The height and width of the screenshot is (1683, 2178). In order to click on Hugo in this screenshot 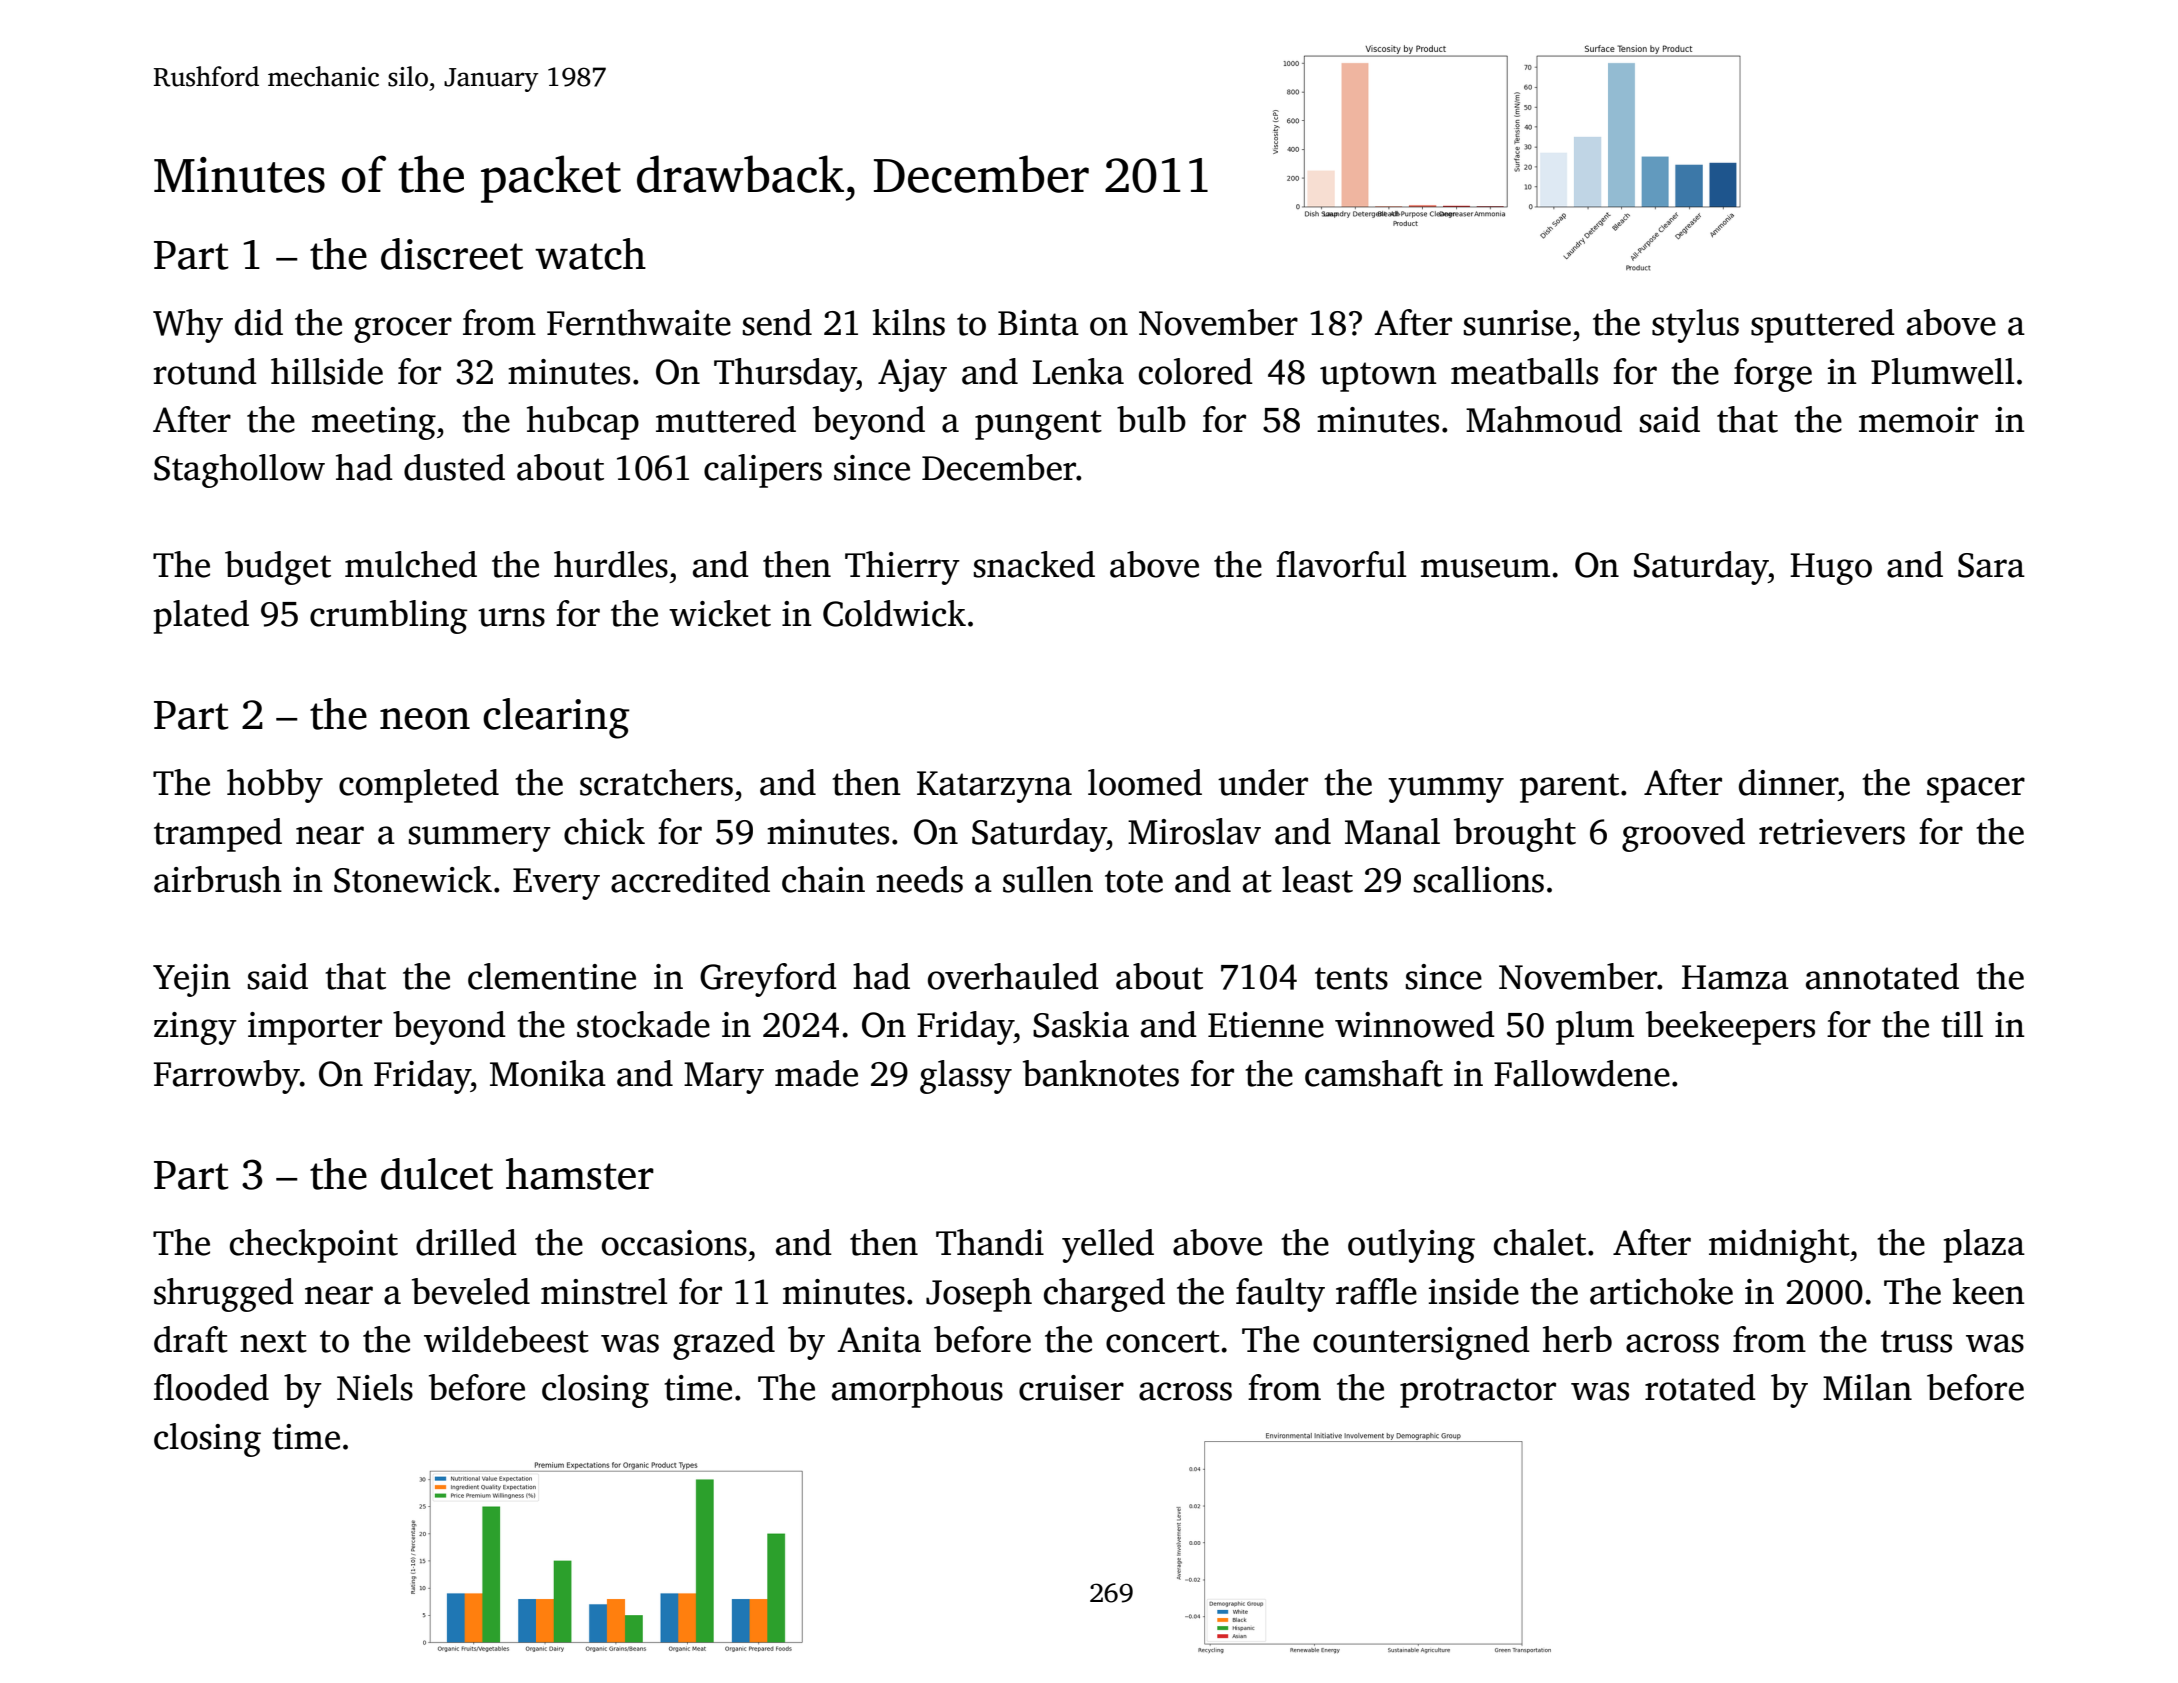, I will do `click(1831, 569)`.
